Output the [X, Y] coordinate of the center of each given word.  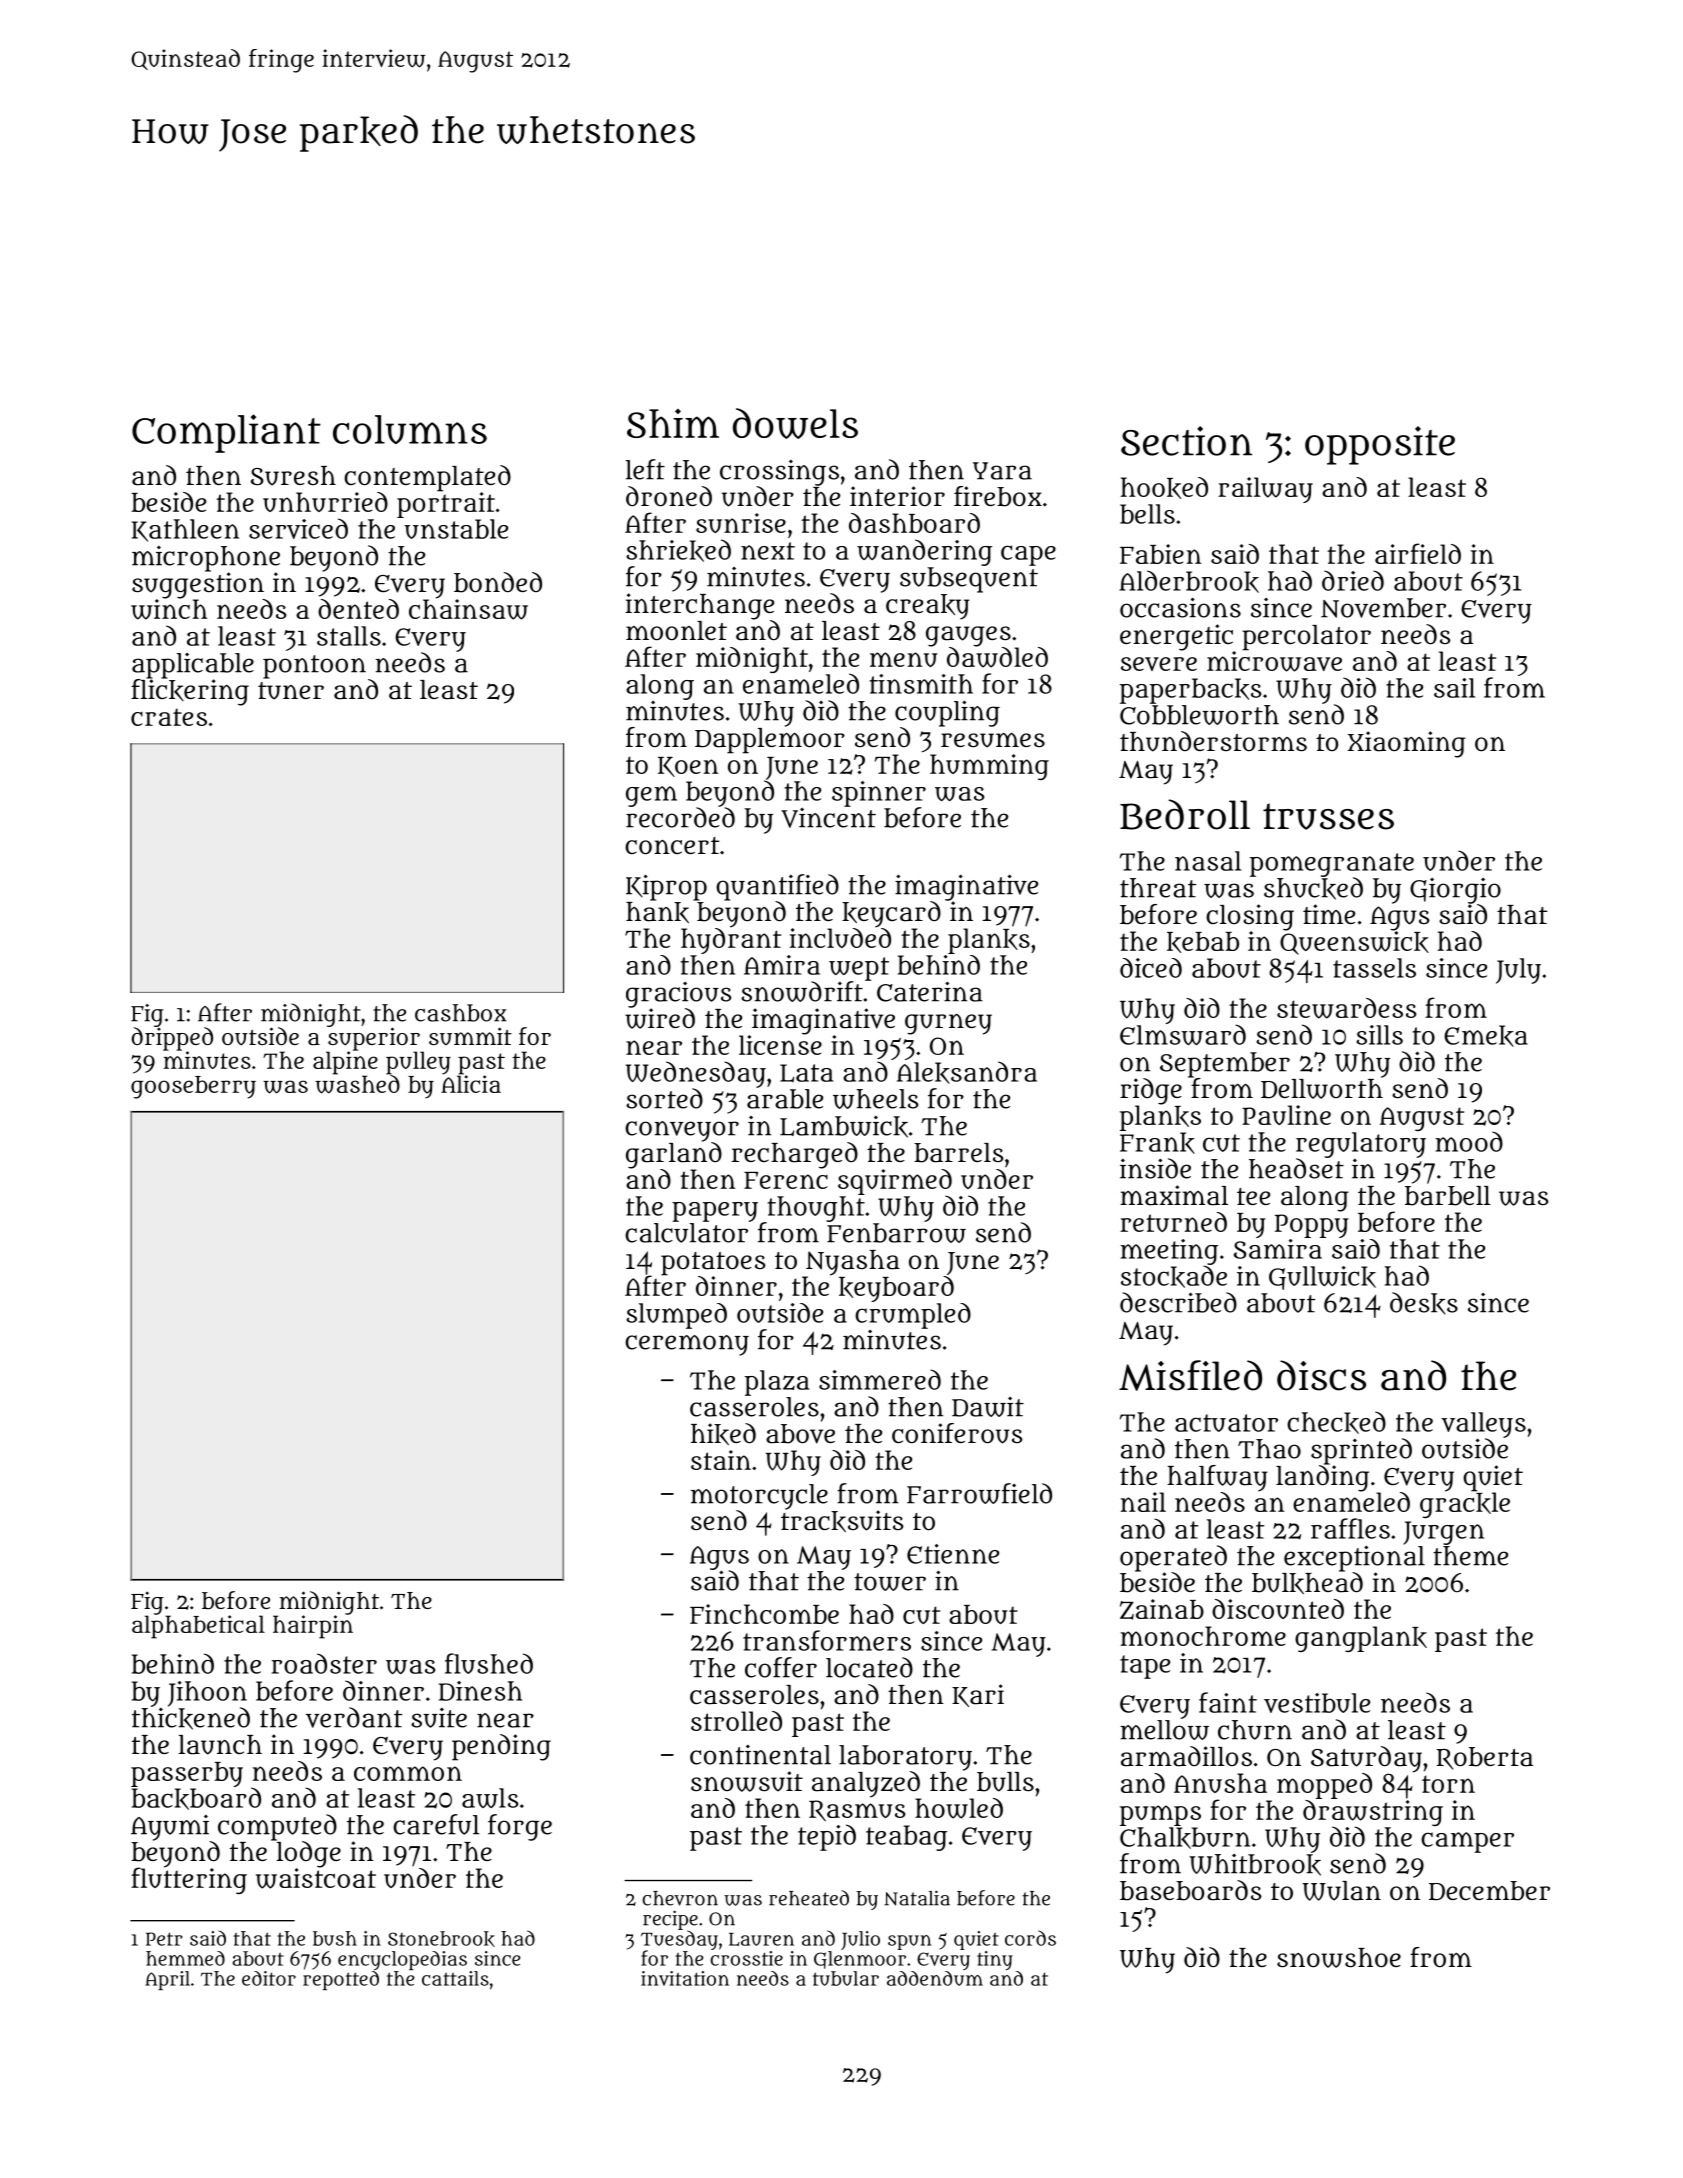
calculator [686, 1233]
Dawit [988, 1407]
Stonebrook [441, 1939]
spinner [879, 794]
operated [1173, 1558]
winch [169, 609]
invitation [685, 1978]
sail [1454, 688]
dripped [172, 1039]
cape [1028, 555]
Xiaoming [1407, 744]
